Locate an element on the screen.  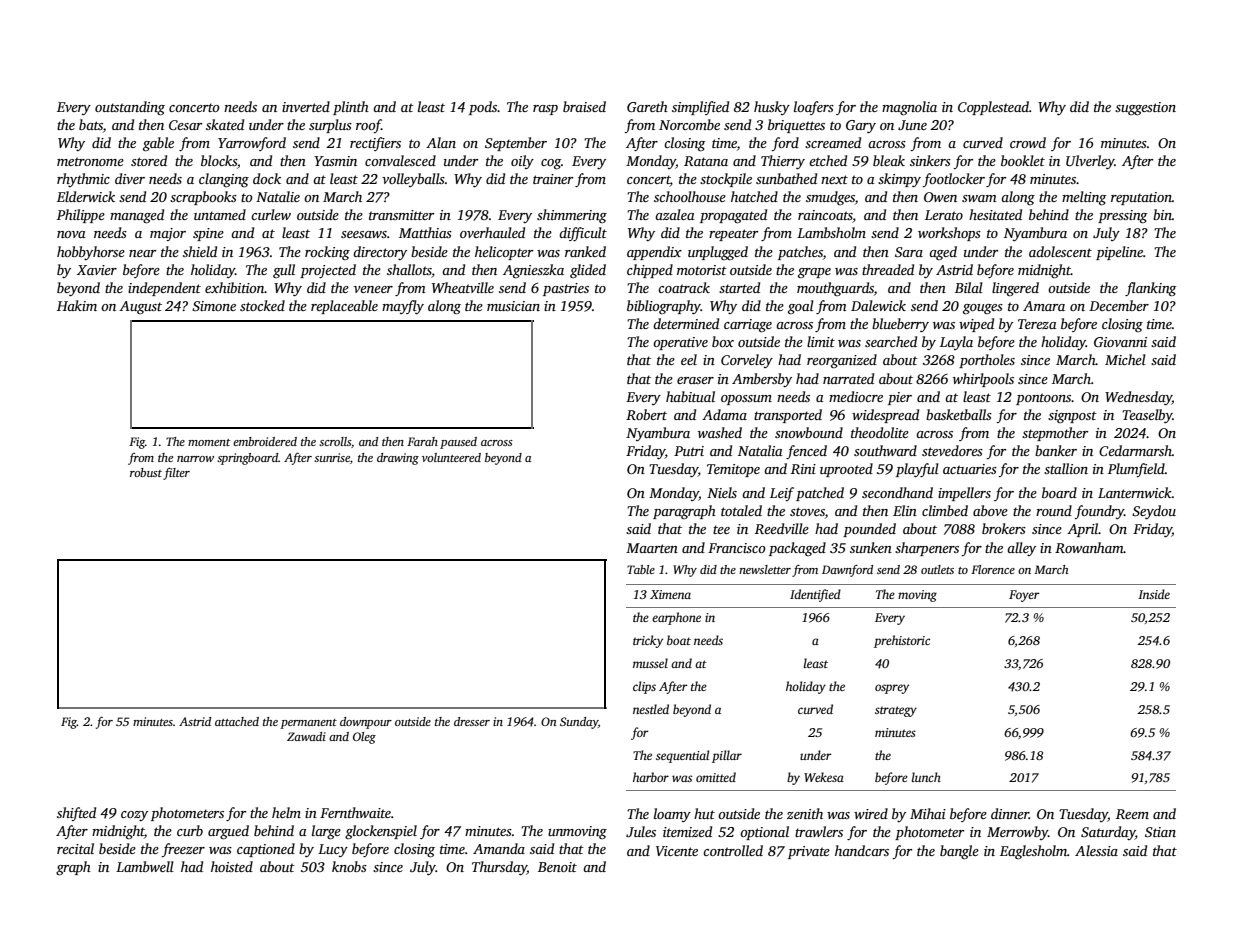
whirlpools is located at coordinates (983, 380).
